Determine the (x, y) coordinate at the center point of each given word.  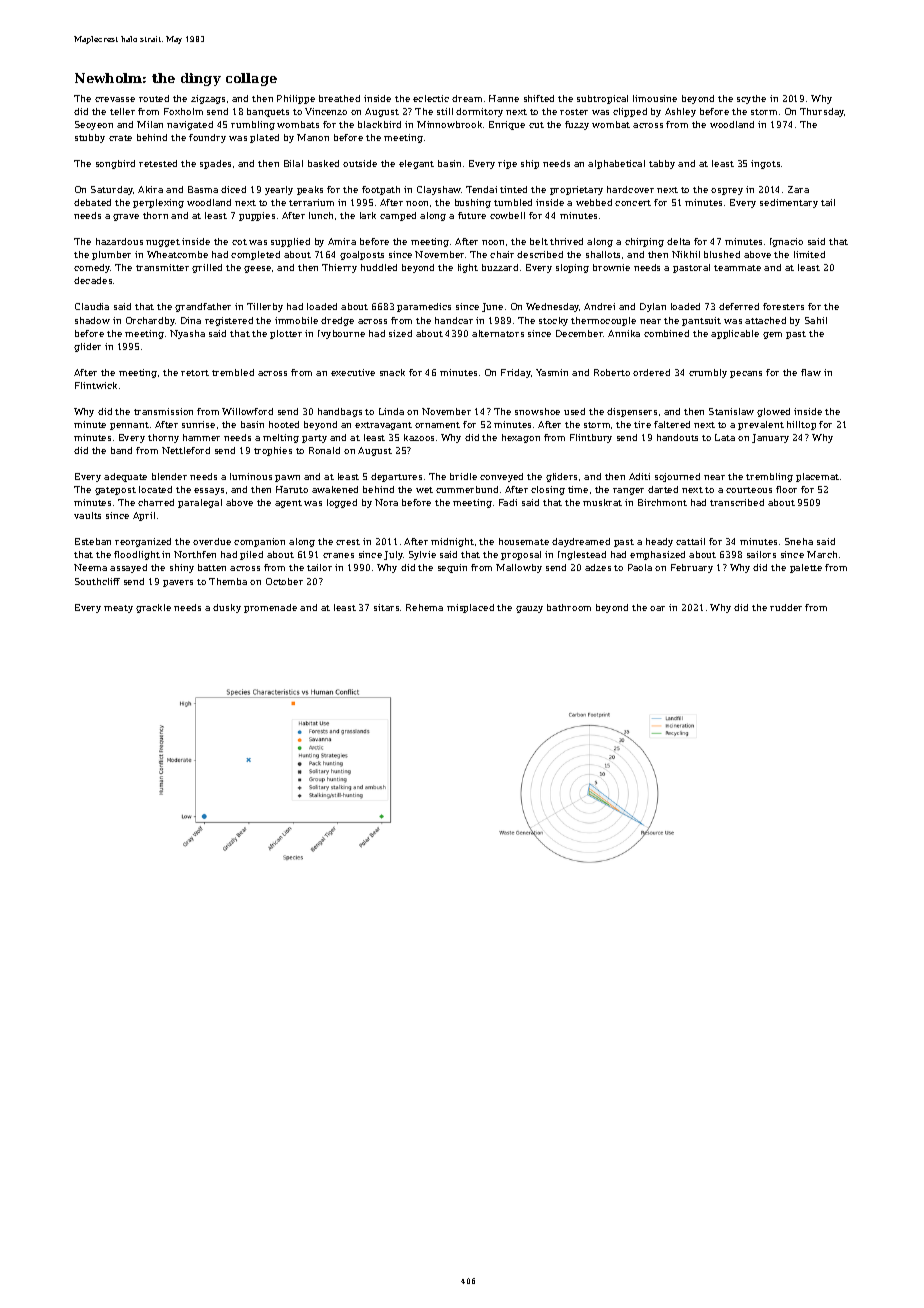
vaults (87, 515)
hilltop (801, 425)
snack (392, 372)
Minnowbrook (449, 124)
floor (786, 489)
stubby (90, 138)
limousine (655, 98)
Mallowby (519, 568)
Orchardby (150, 321)
